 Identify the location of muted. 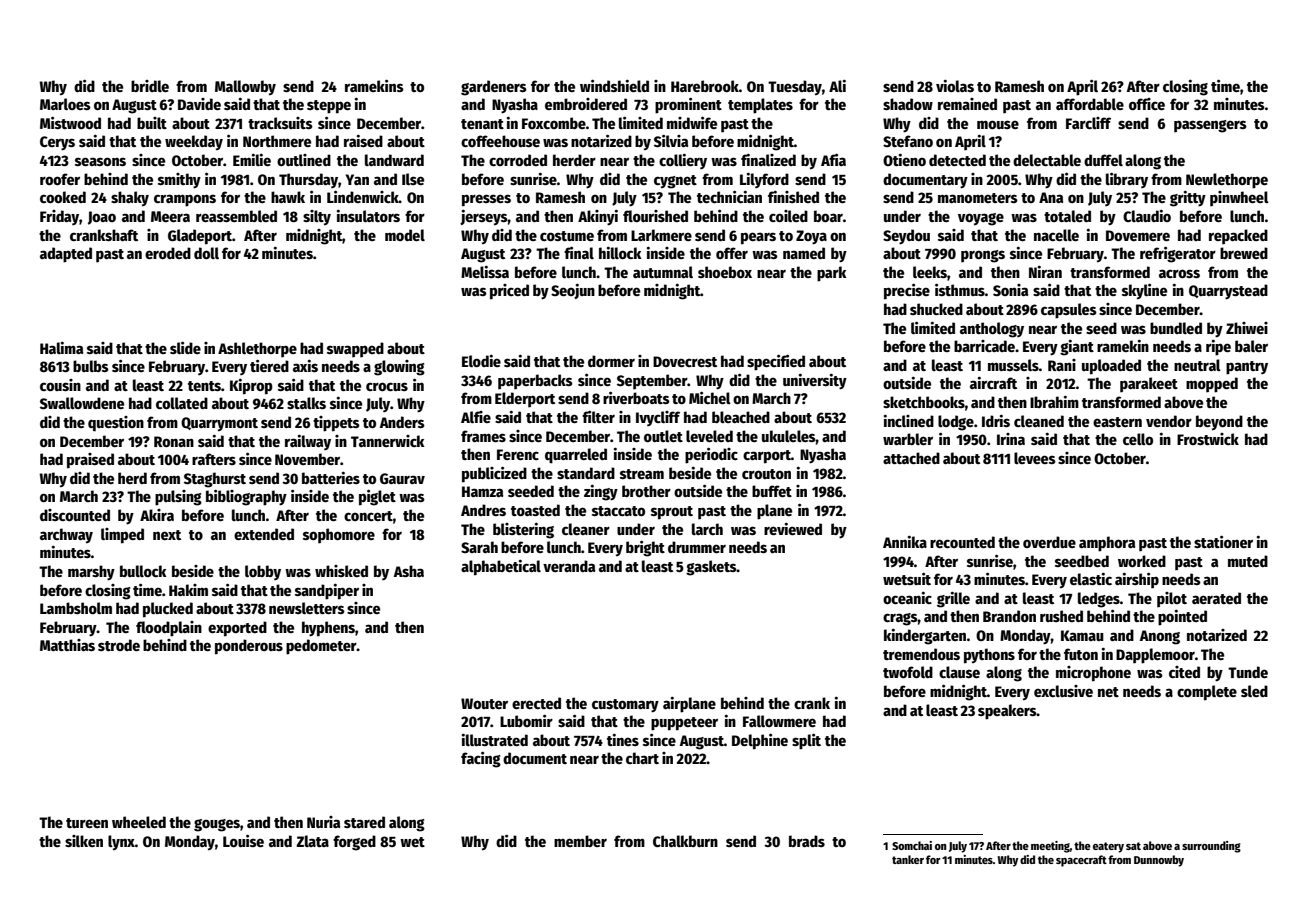
(1248, 561).
